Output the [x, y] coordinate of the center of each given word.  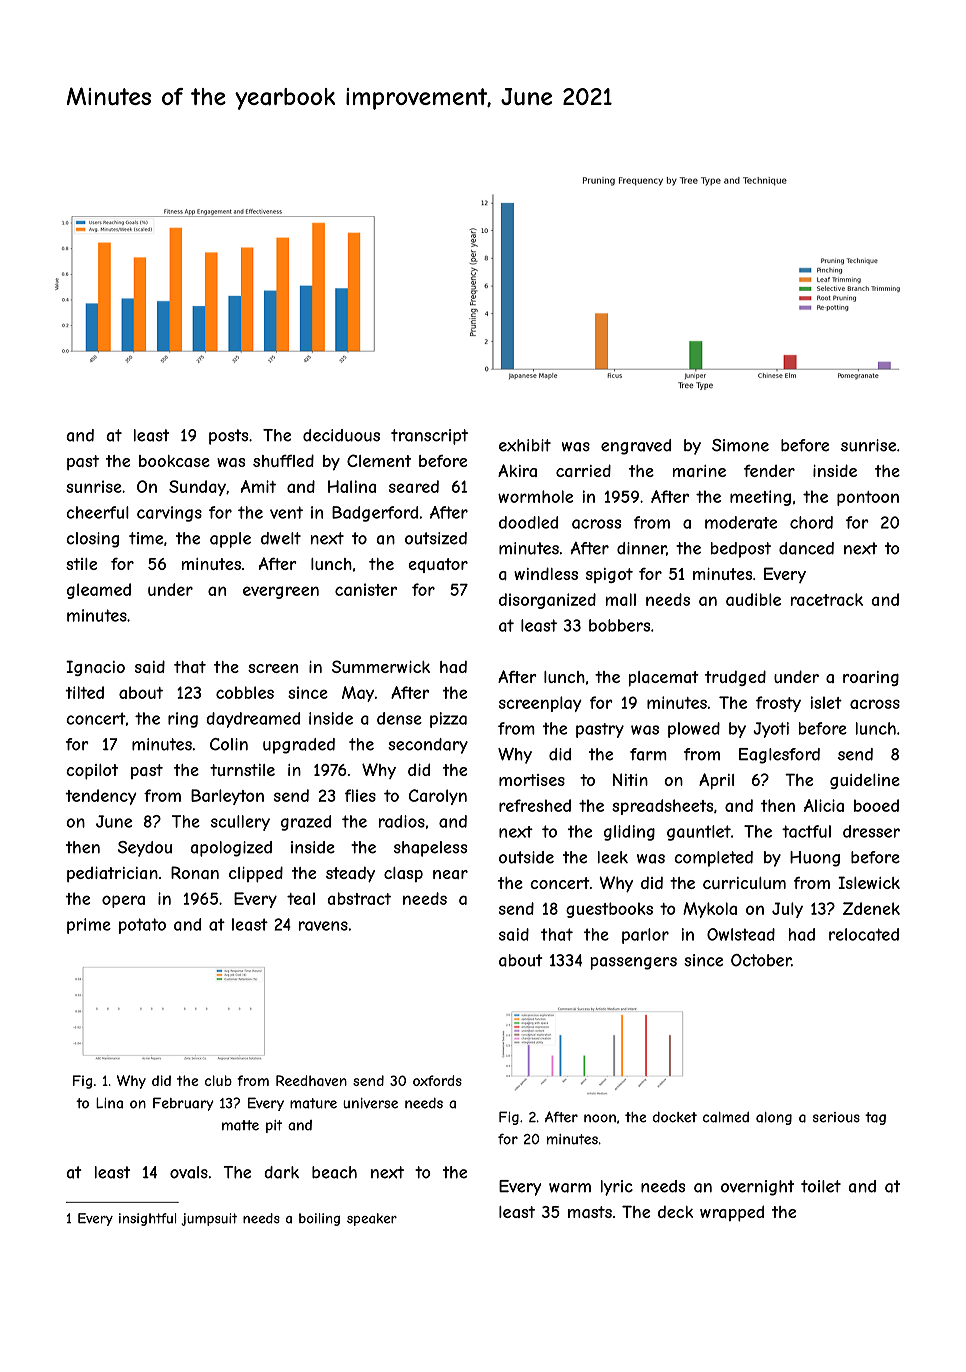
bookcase [174, 461]
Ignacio [95, 668]
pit [274, 1126]
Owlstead [741, 934]
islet [826, 702]
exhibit [525, 445]
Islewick [869, 882]
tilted [84, 692]
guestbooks [609, 910]
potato [142, 926]
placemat [664, 679]
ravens [323, 926]
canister [366, 589]
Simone [740, 445]
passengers [634, 963]
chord [811, 522]
